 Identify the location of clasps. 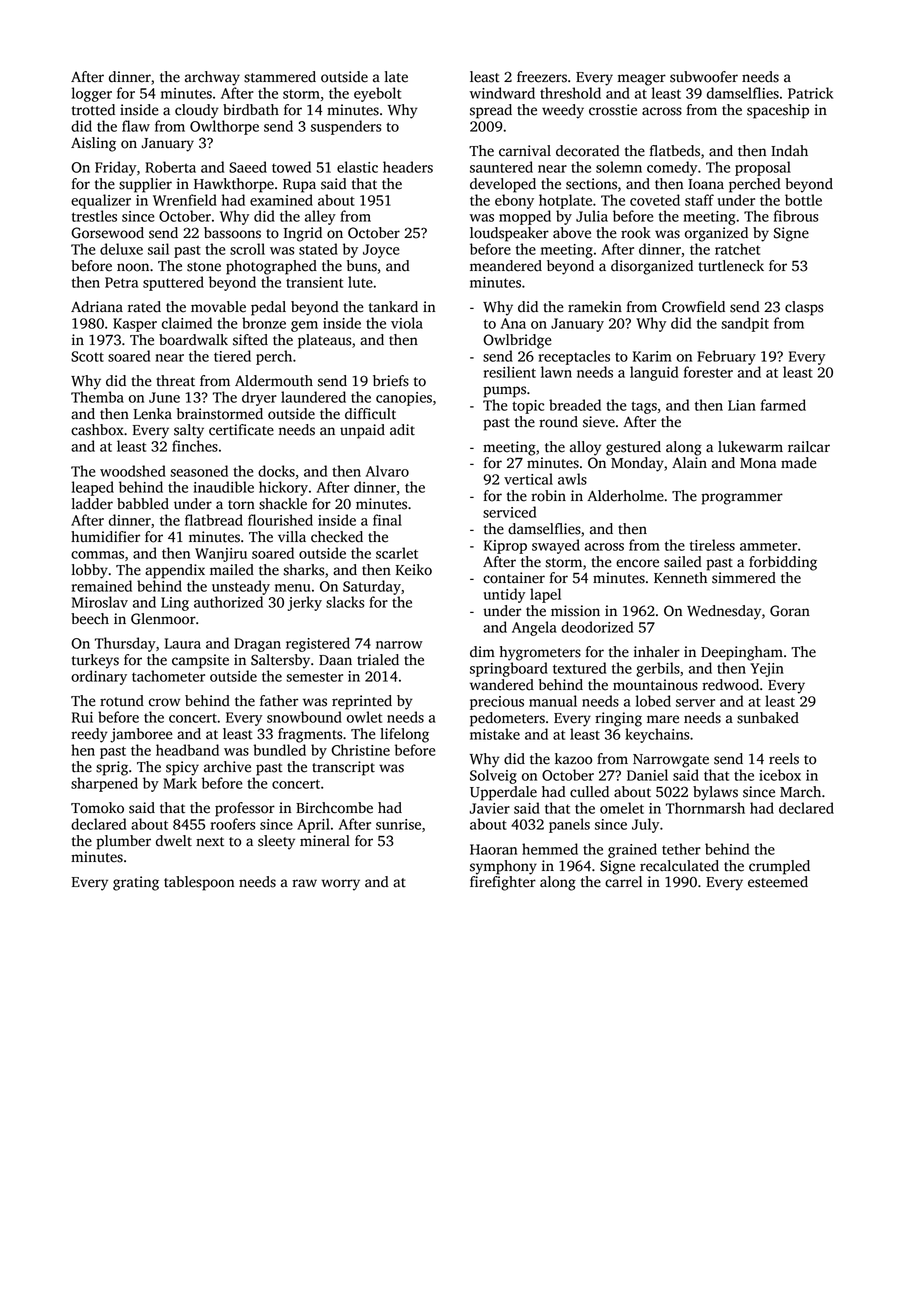
(804, 308).
